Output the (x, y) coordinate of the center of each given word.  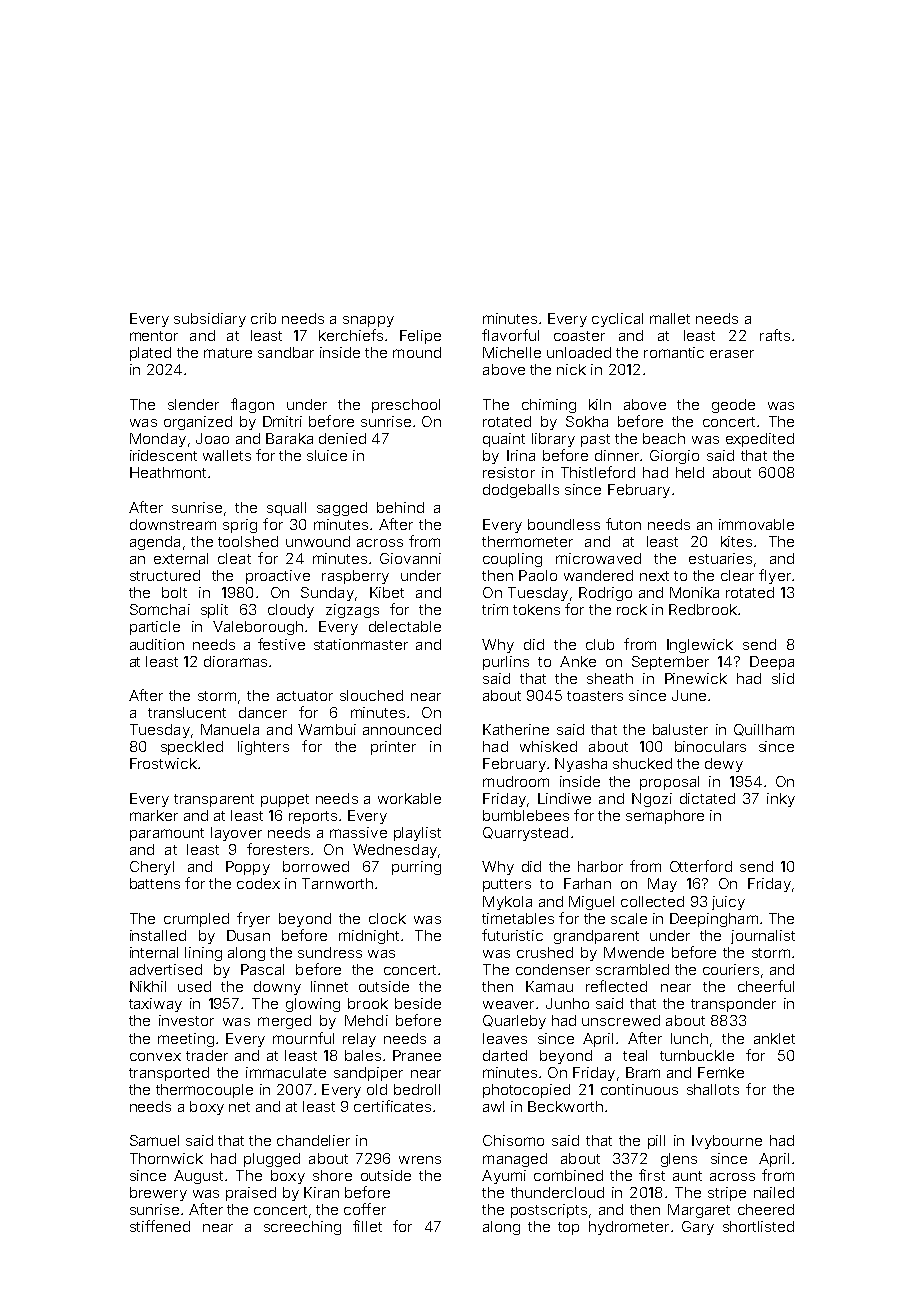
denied (342, 438)
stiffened (160, 1226)
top (568, 1228)
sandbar (286, 352)
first (652, 1175)
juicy (728, 903)
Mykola (507, 903)
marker (154, 815)
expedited (760, 440)
